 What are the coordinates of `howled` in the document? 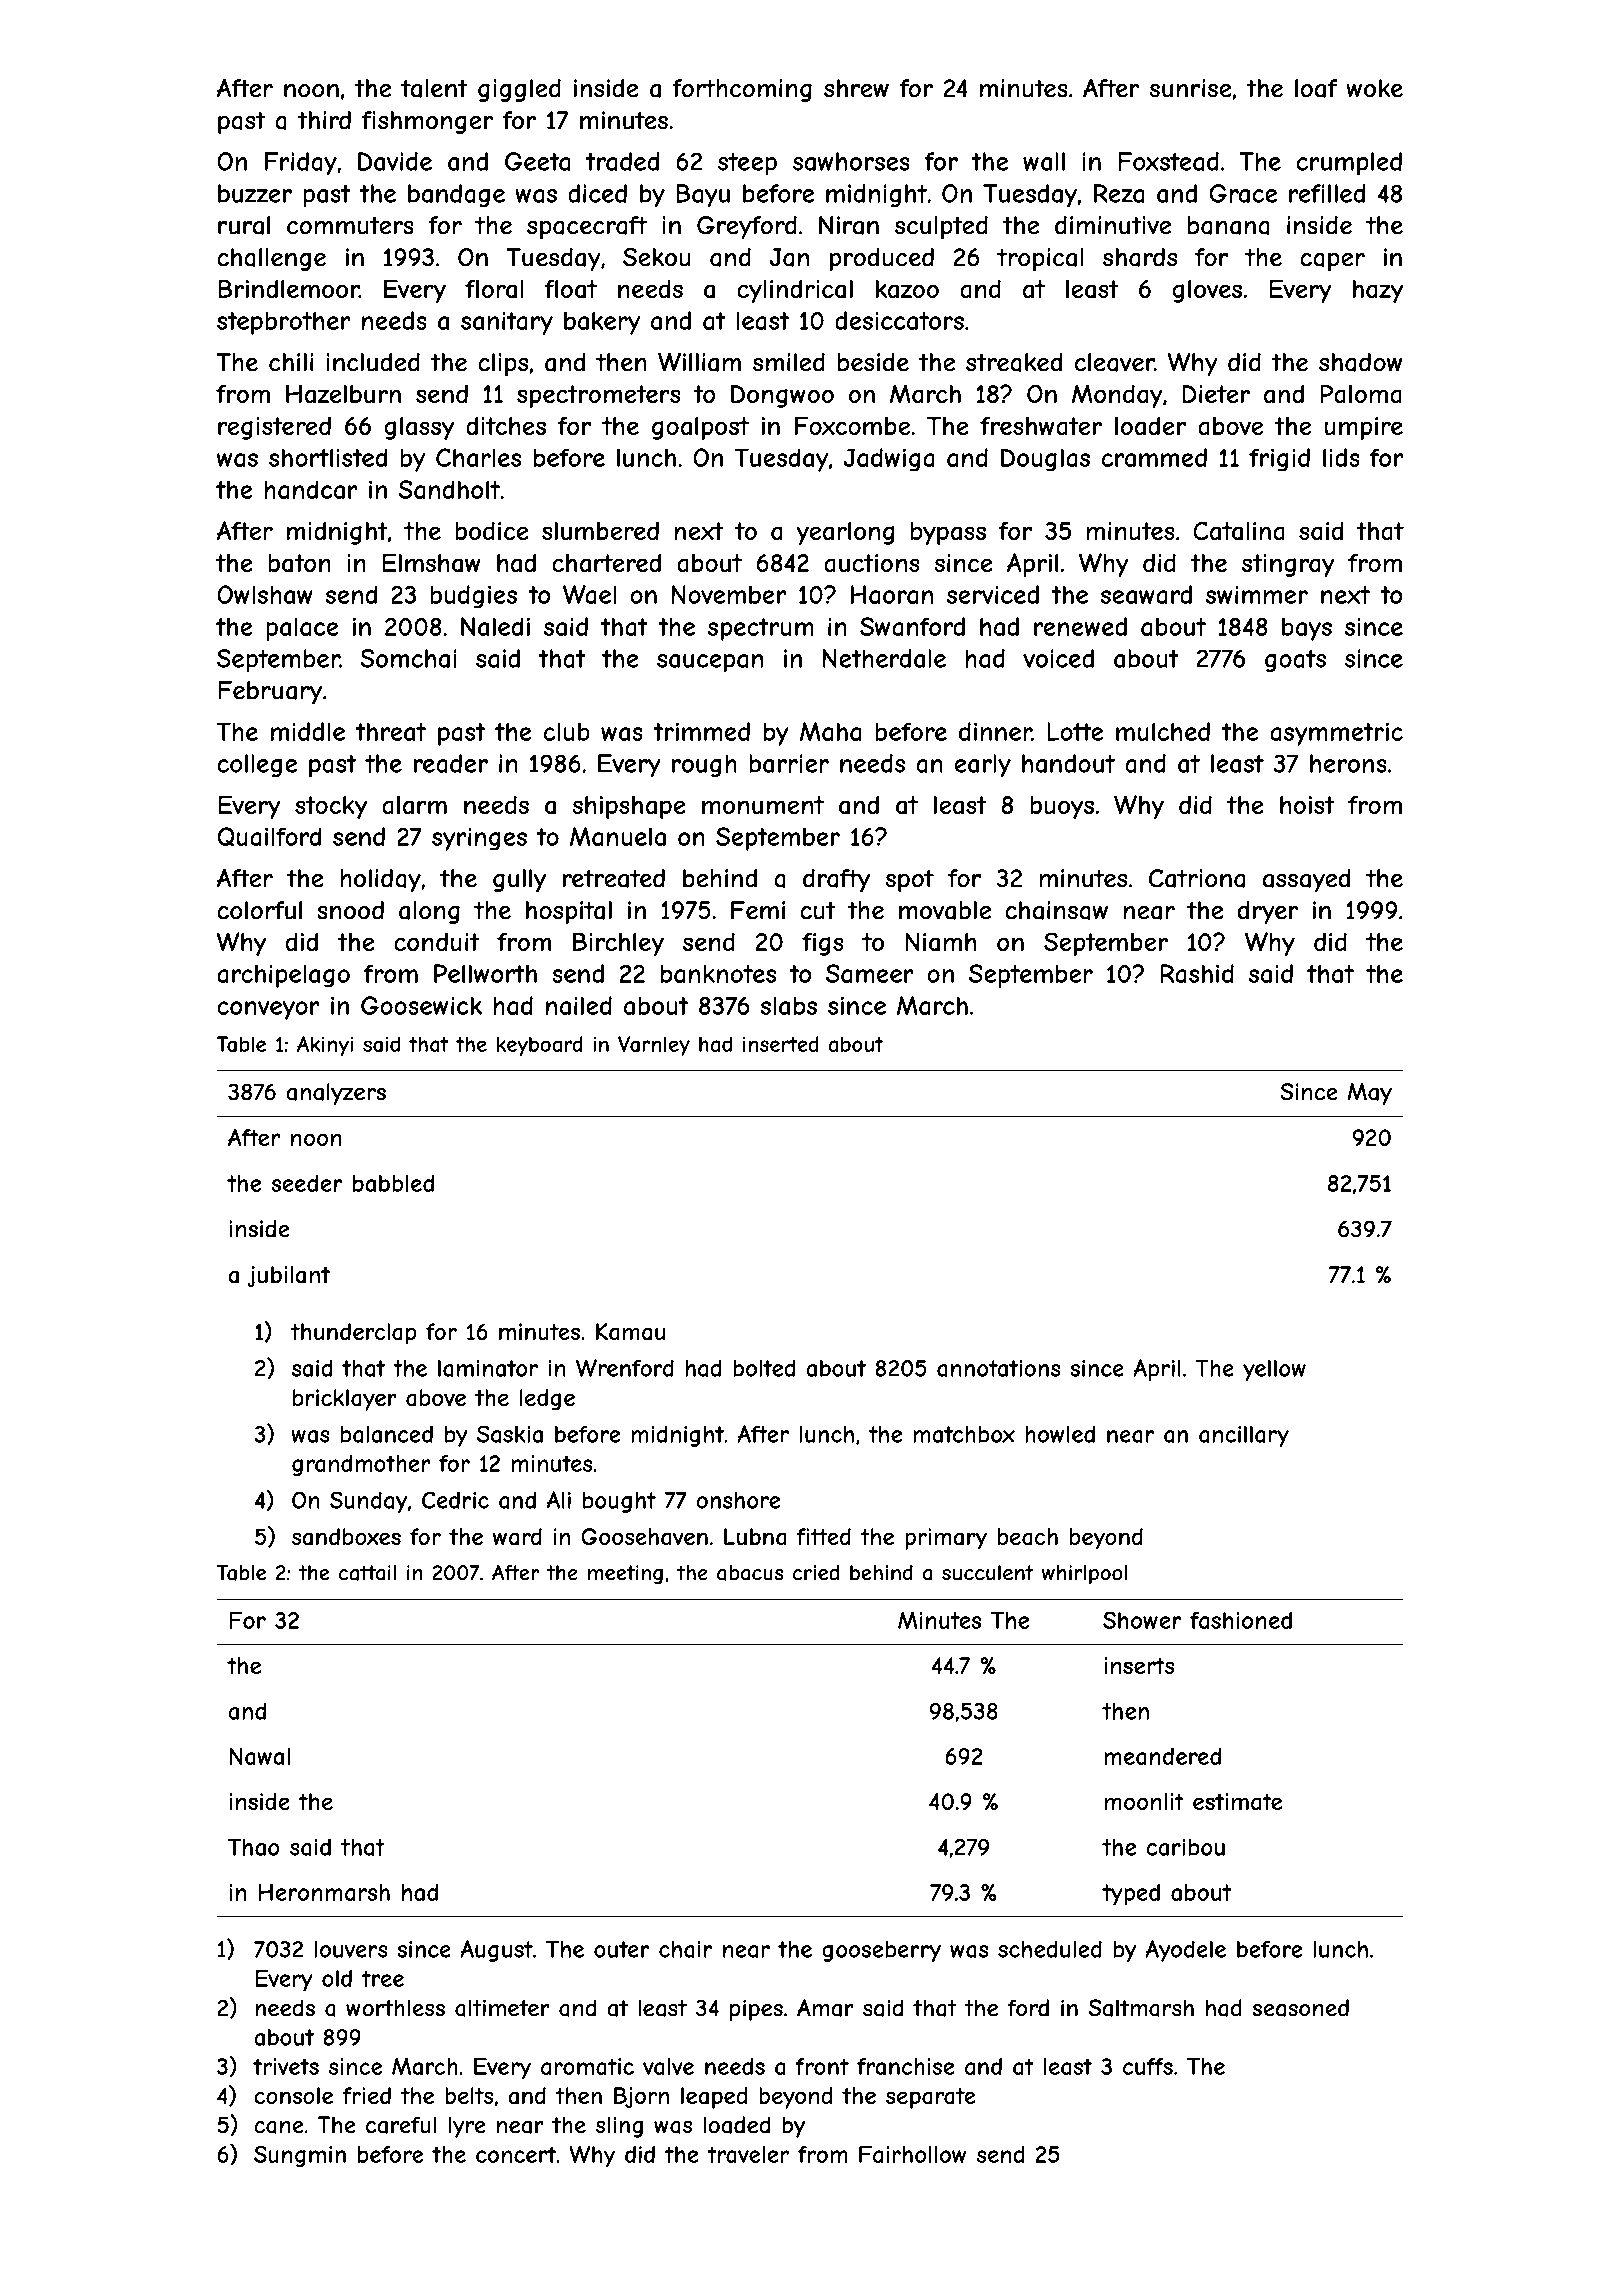 It's located at (1060, 1434).
